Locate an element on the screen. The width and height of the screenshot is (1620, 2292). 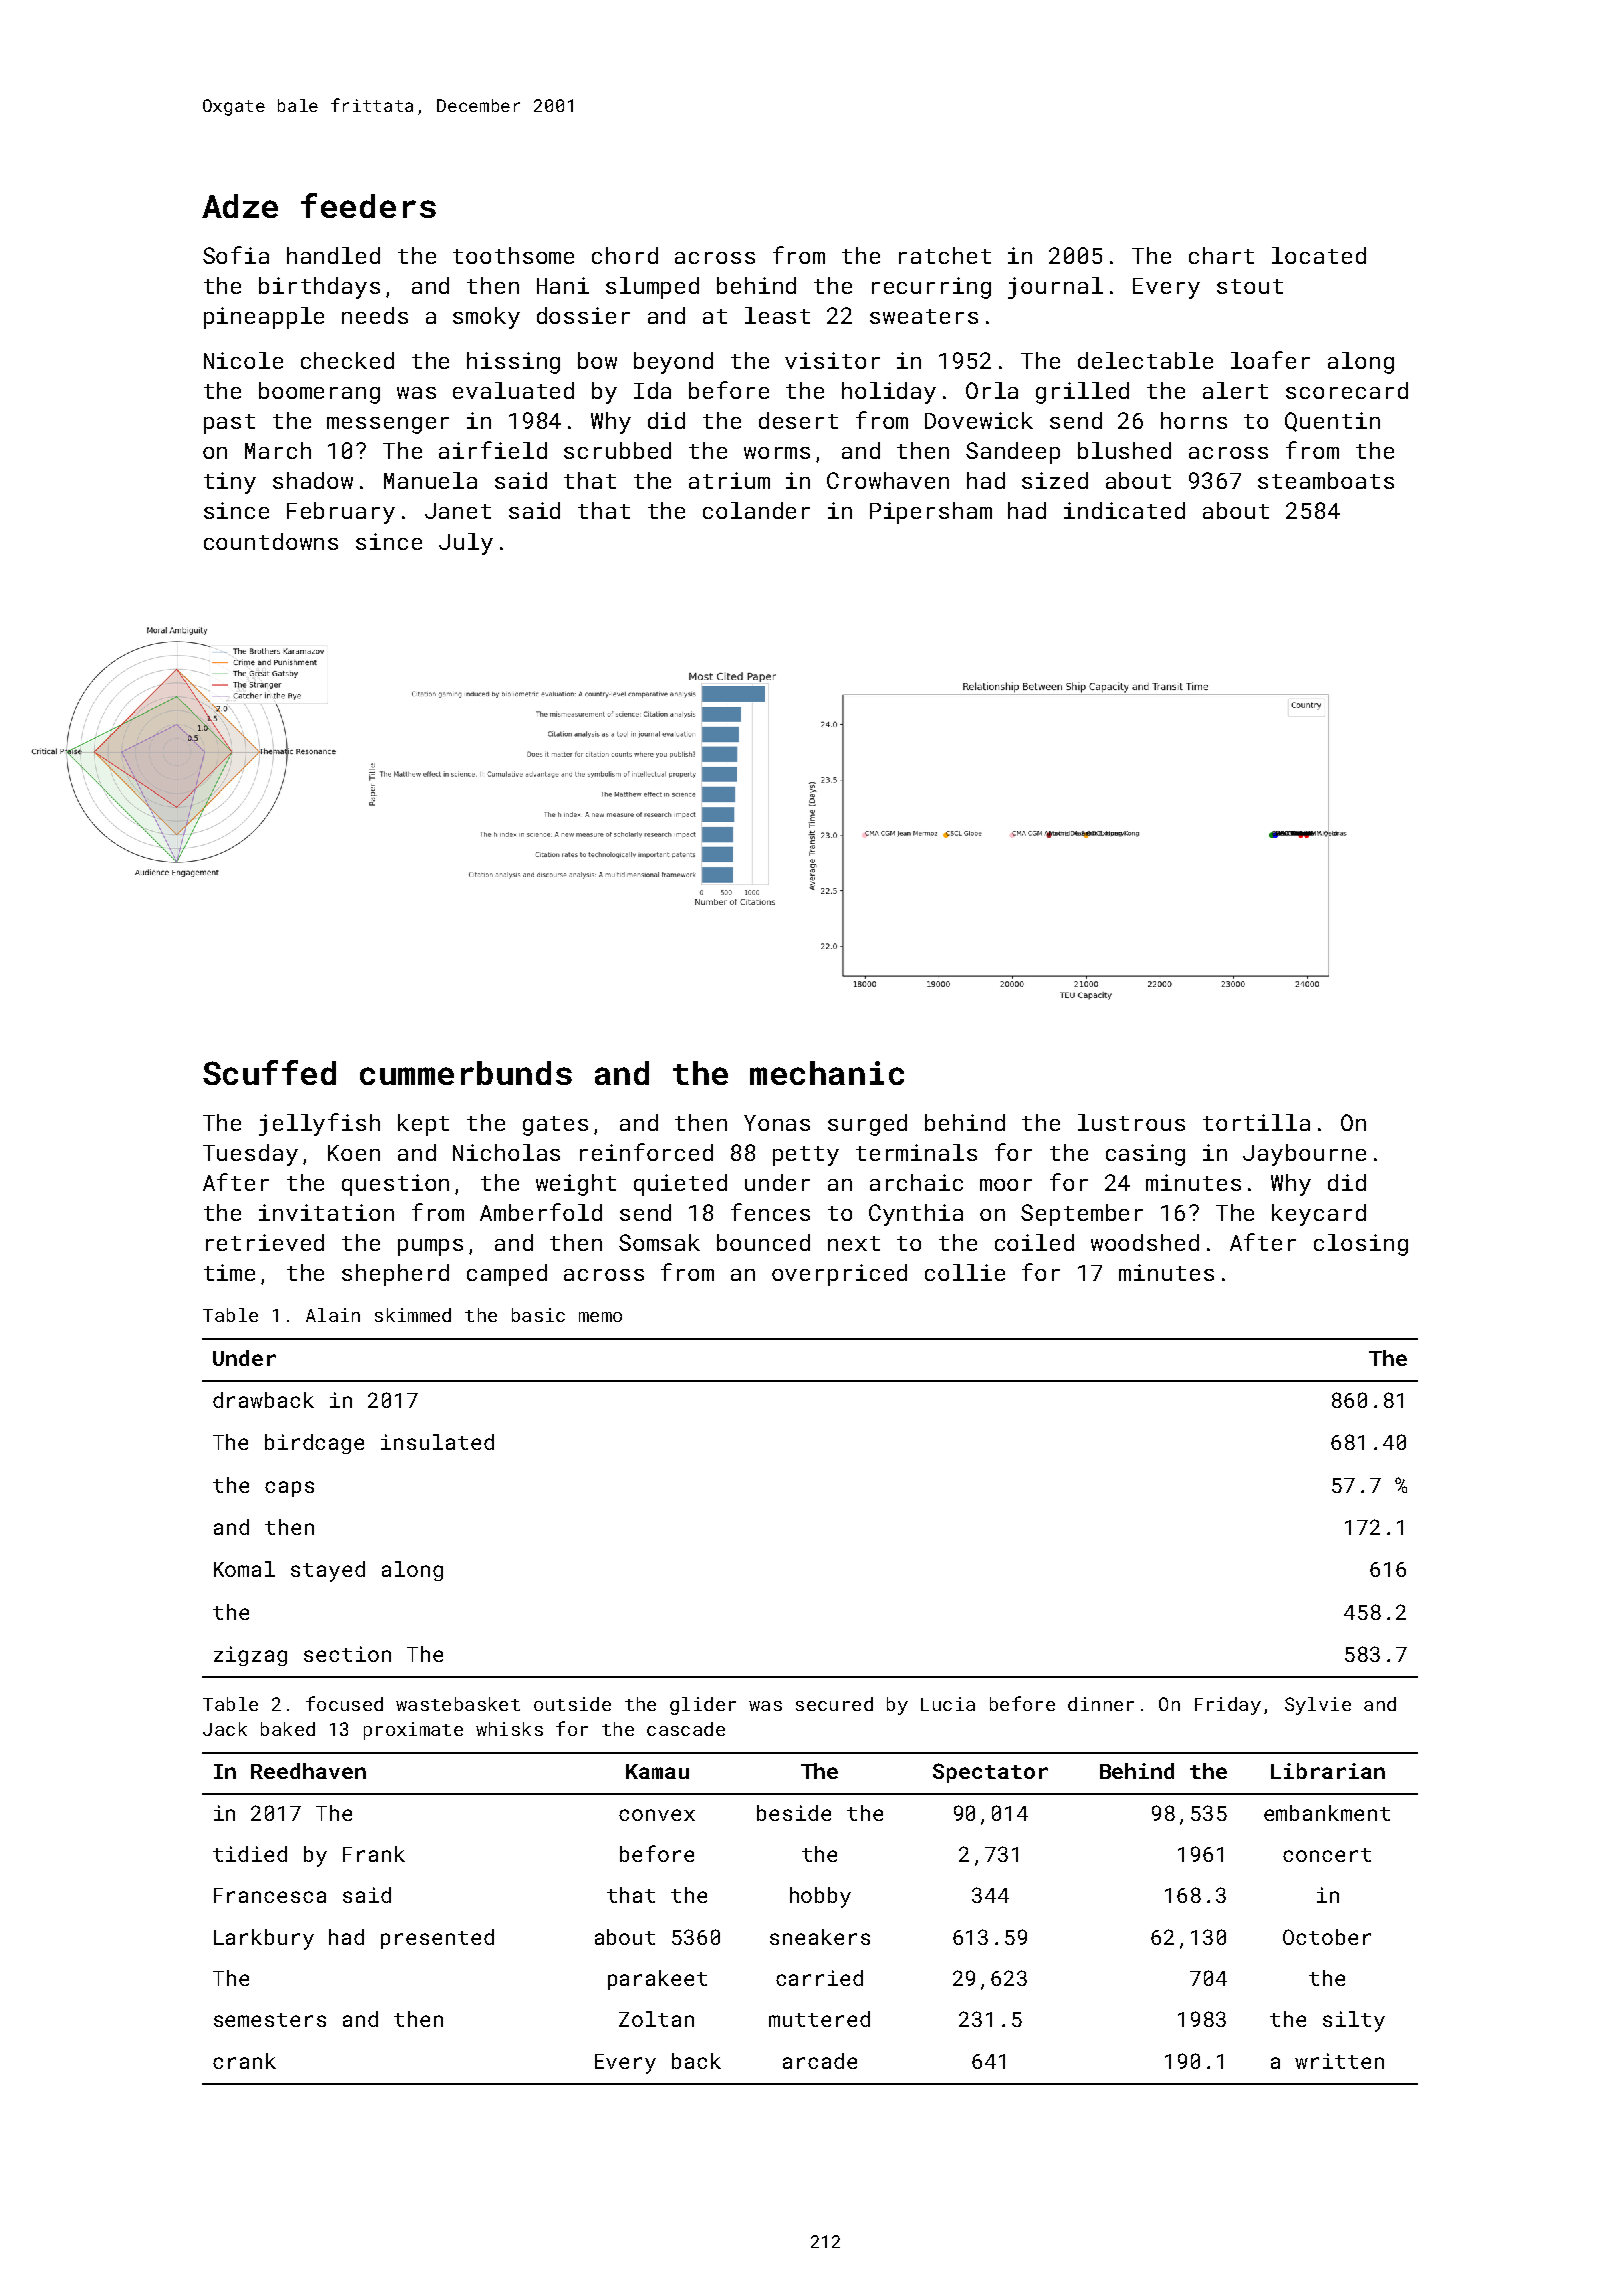
crank is located at coordinates (244, 2061).
